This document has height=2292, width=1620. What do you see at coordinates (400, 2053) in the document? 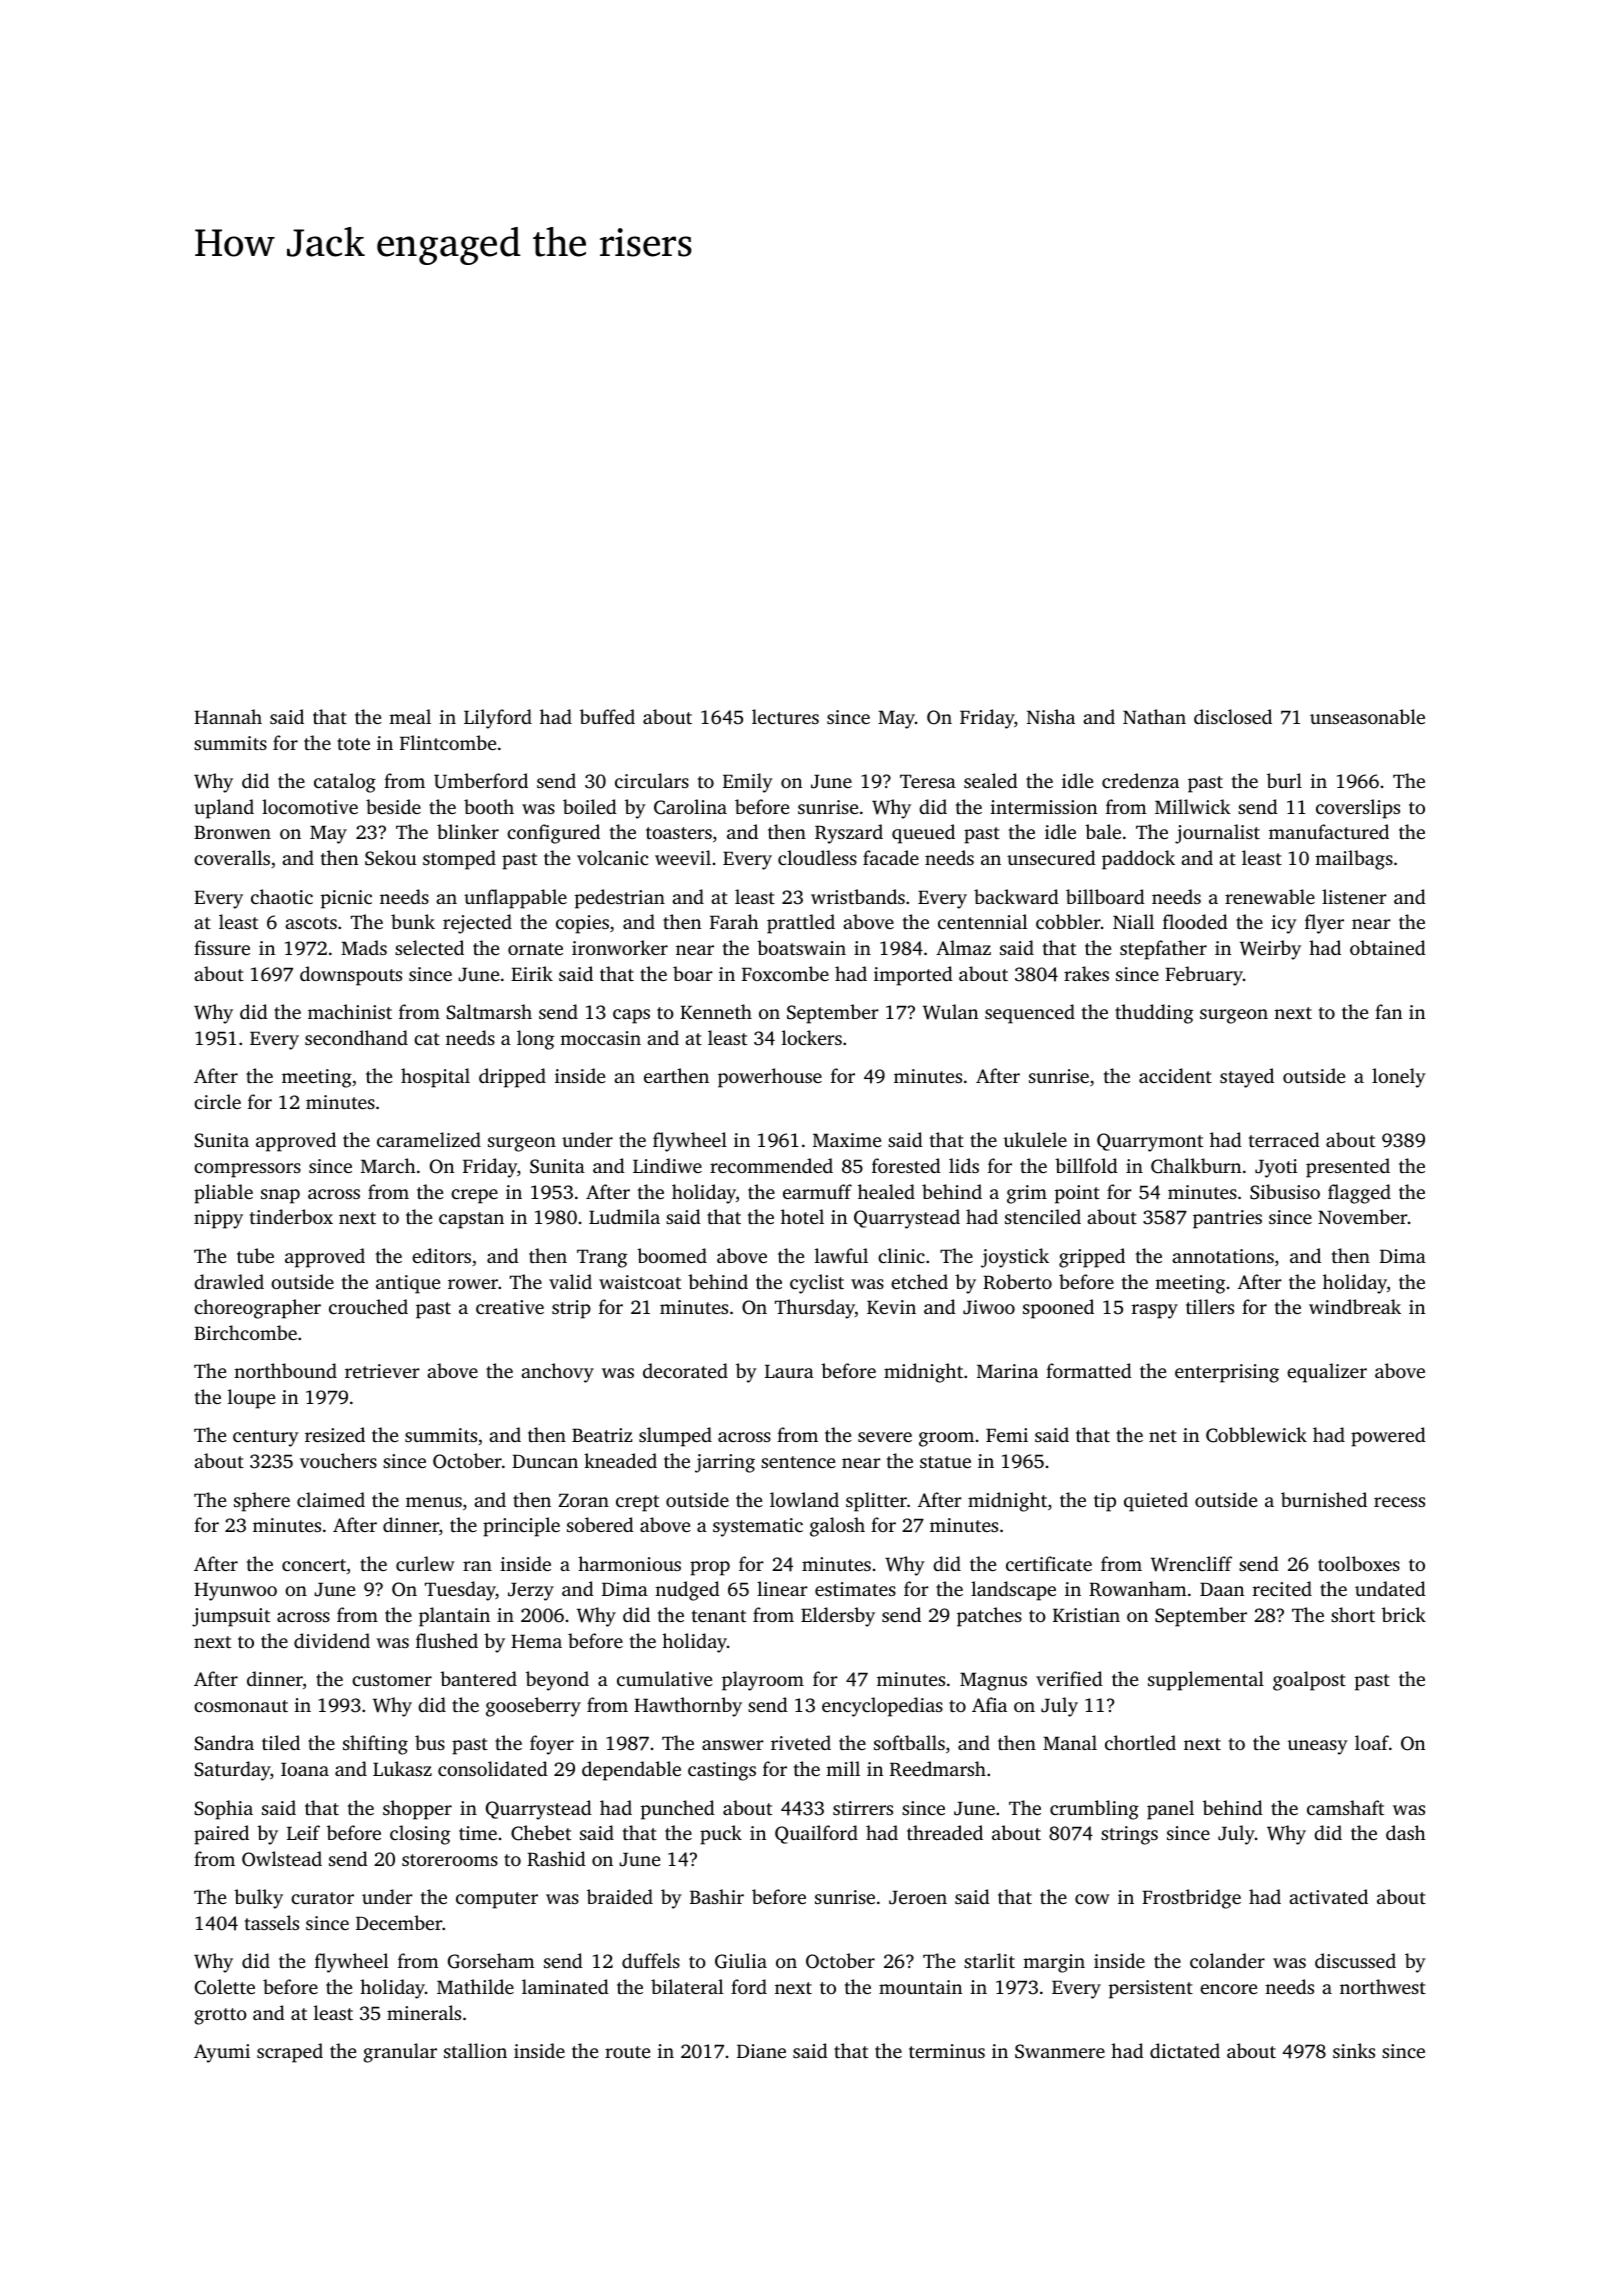
I see `granular` at bounding box center [400, 2053].
